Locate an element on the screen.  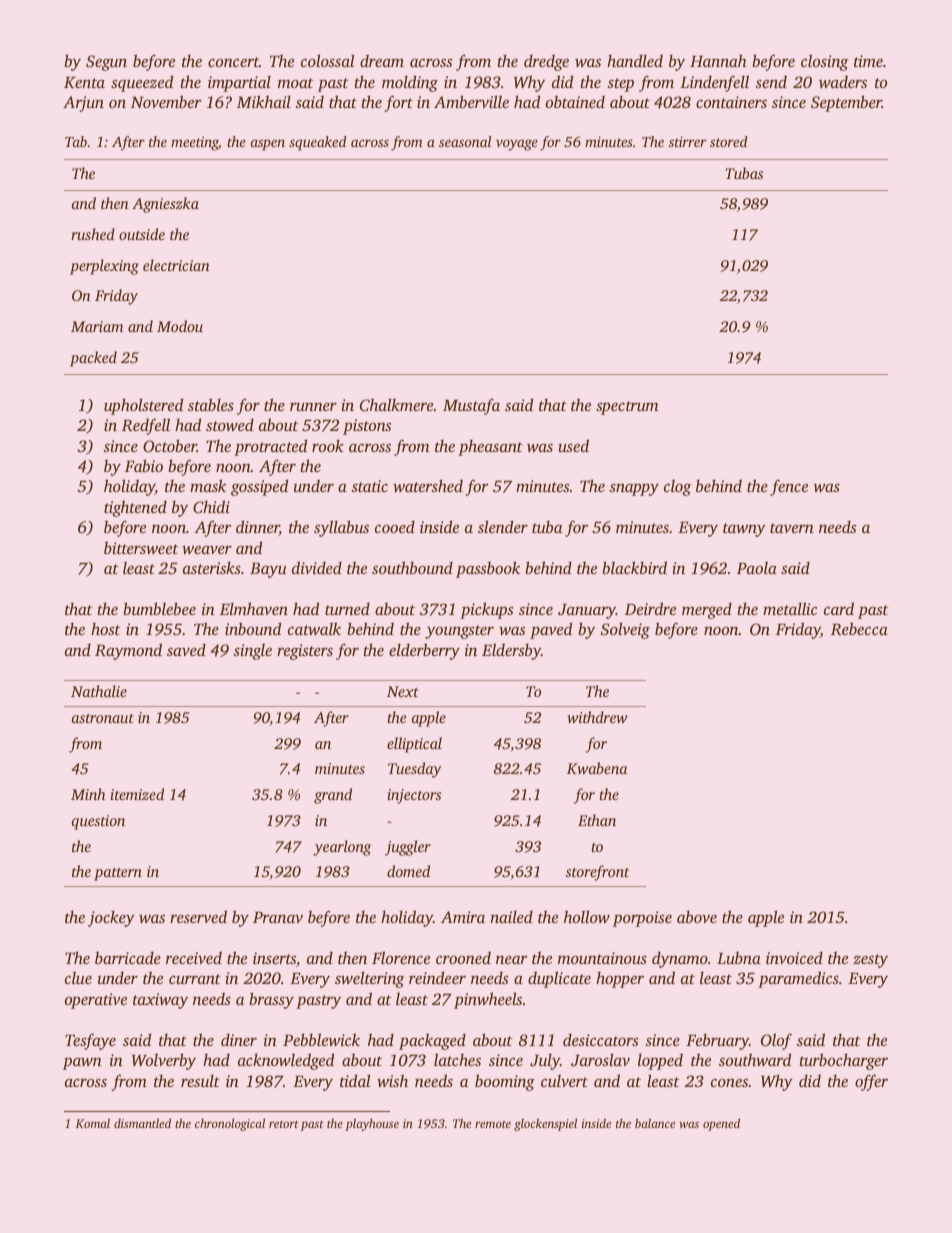
fence is located at coordinates (789, 487).
